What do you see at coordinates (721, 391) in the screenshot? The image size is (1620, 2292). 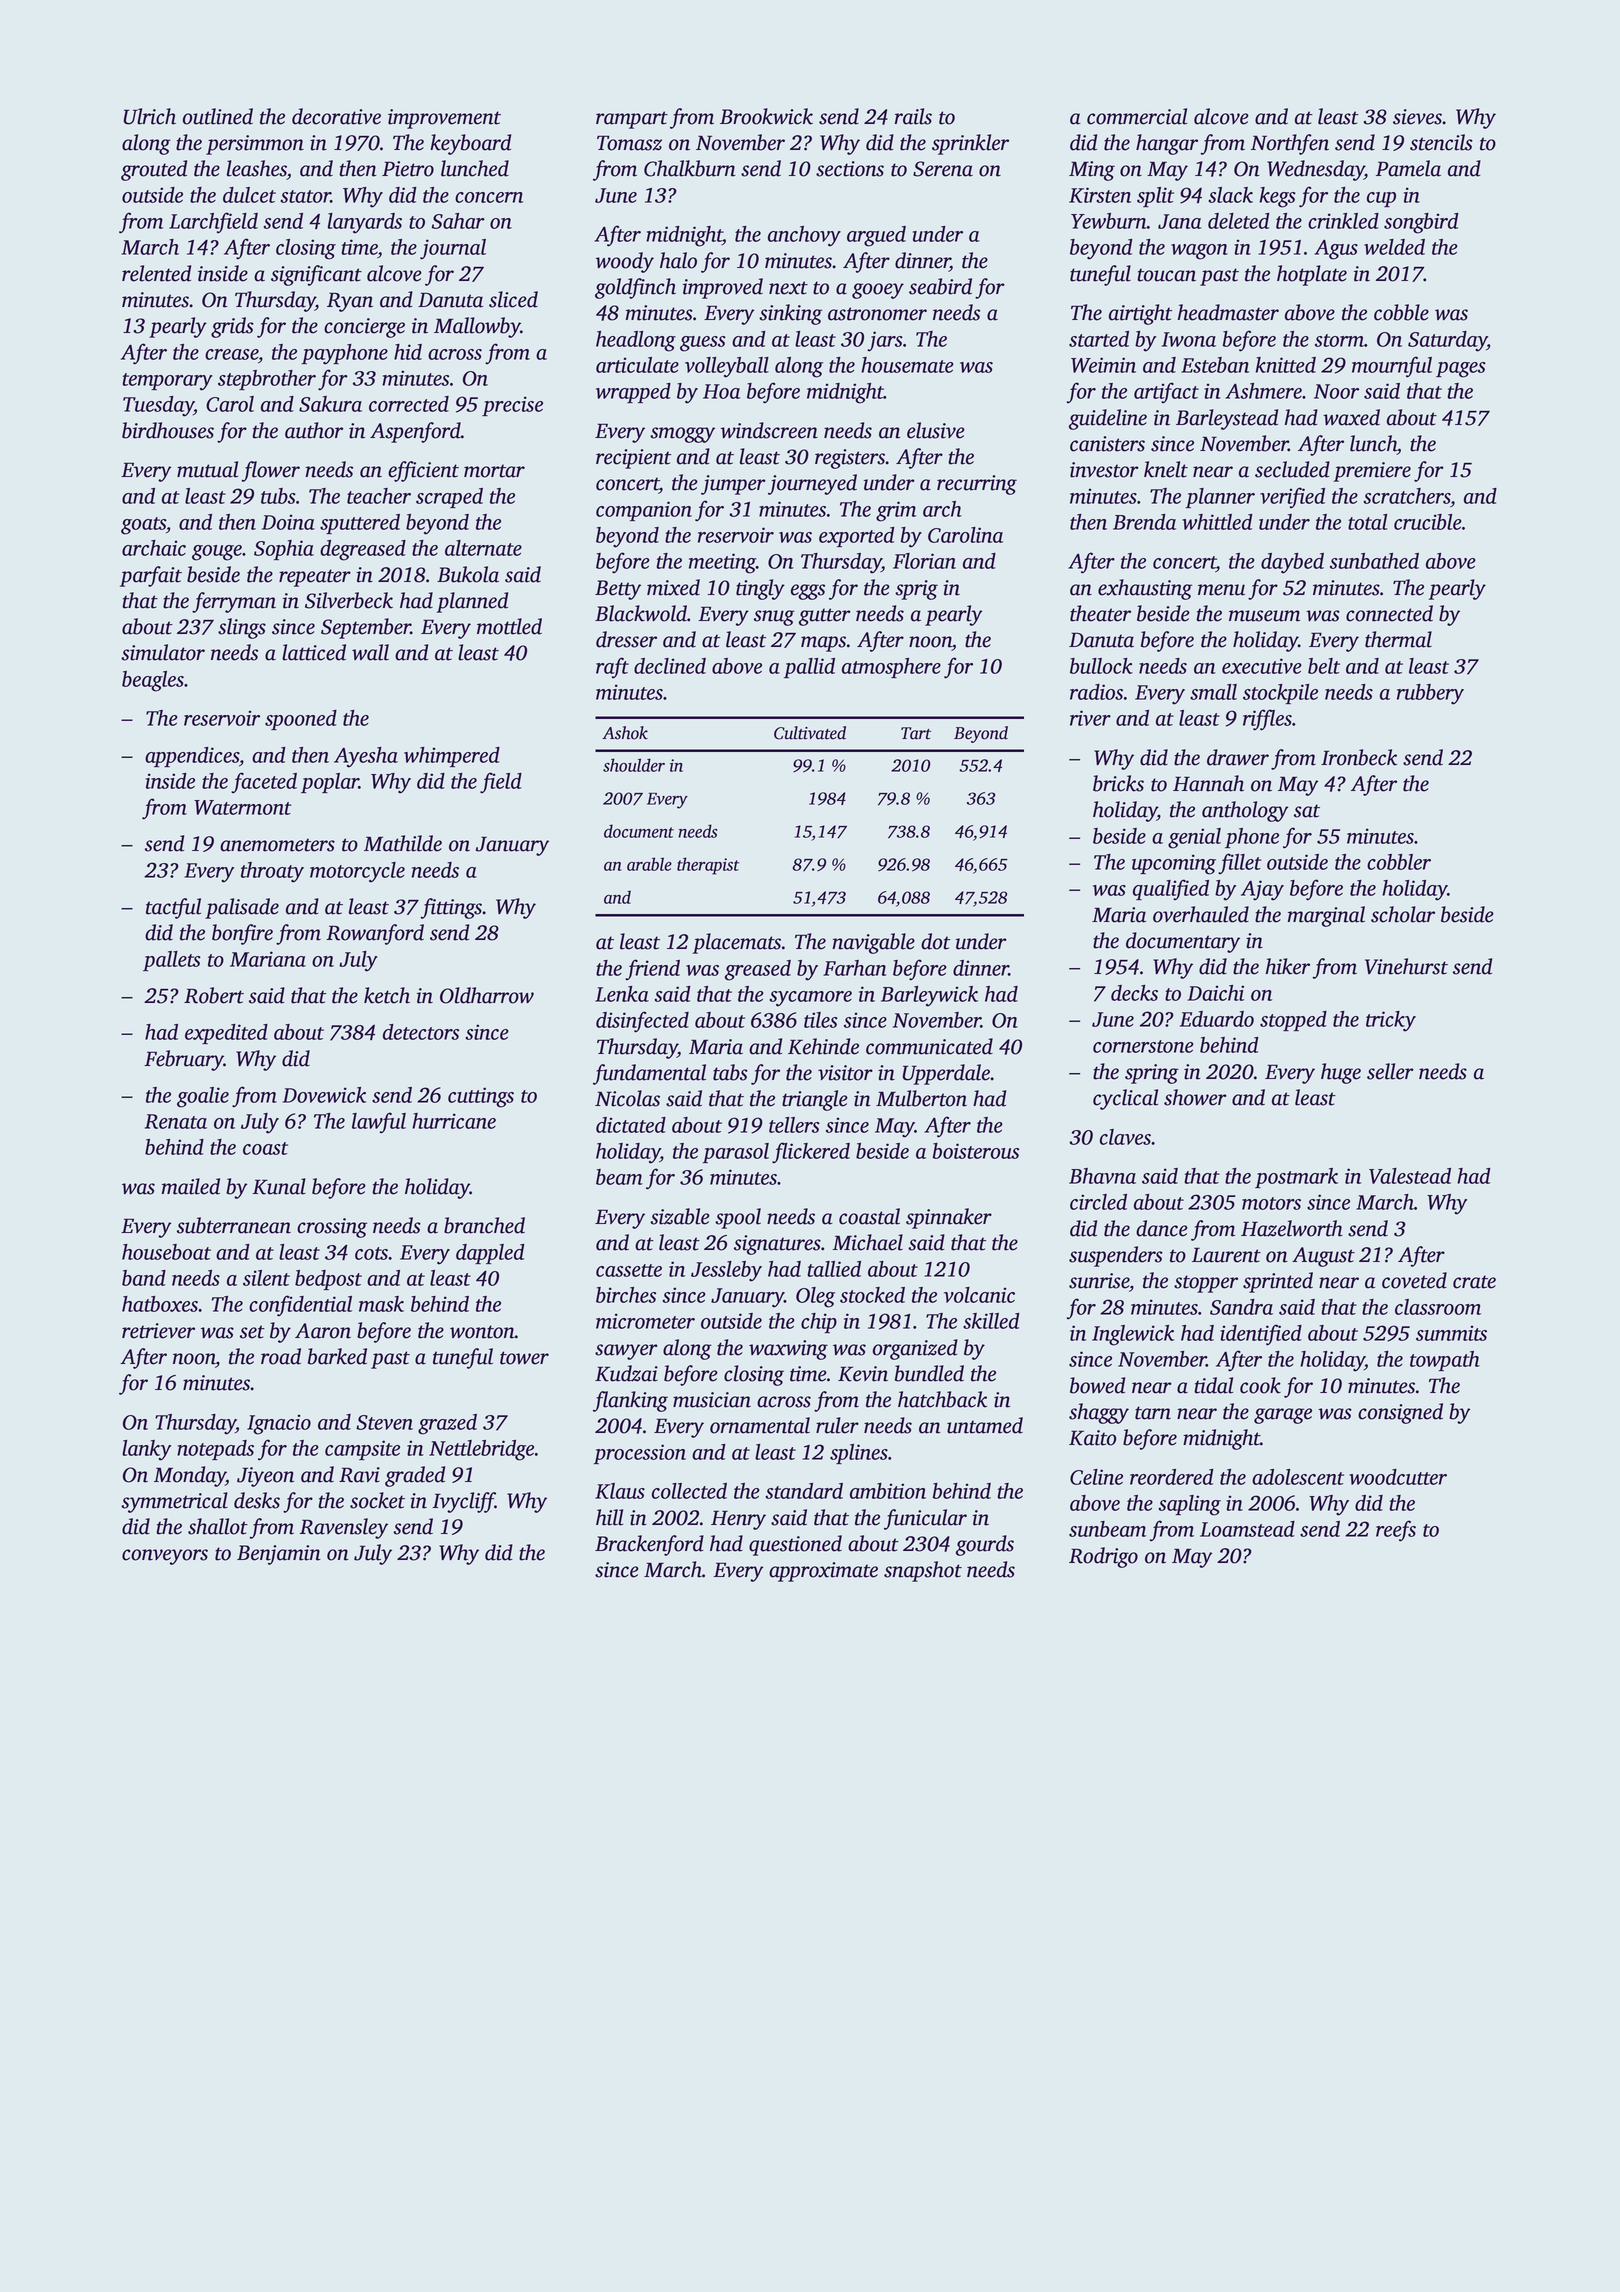 I see `Hoa` at bounding box center [721, 391].
